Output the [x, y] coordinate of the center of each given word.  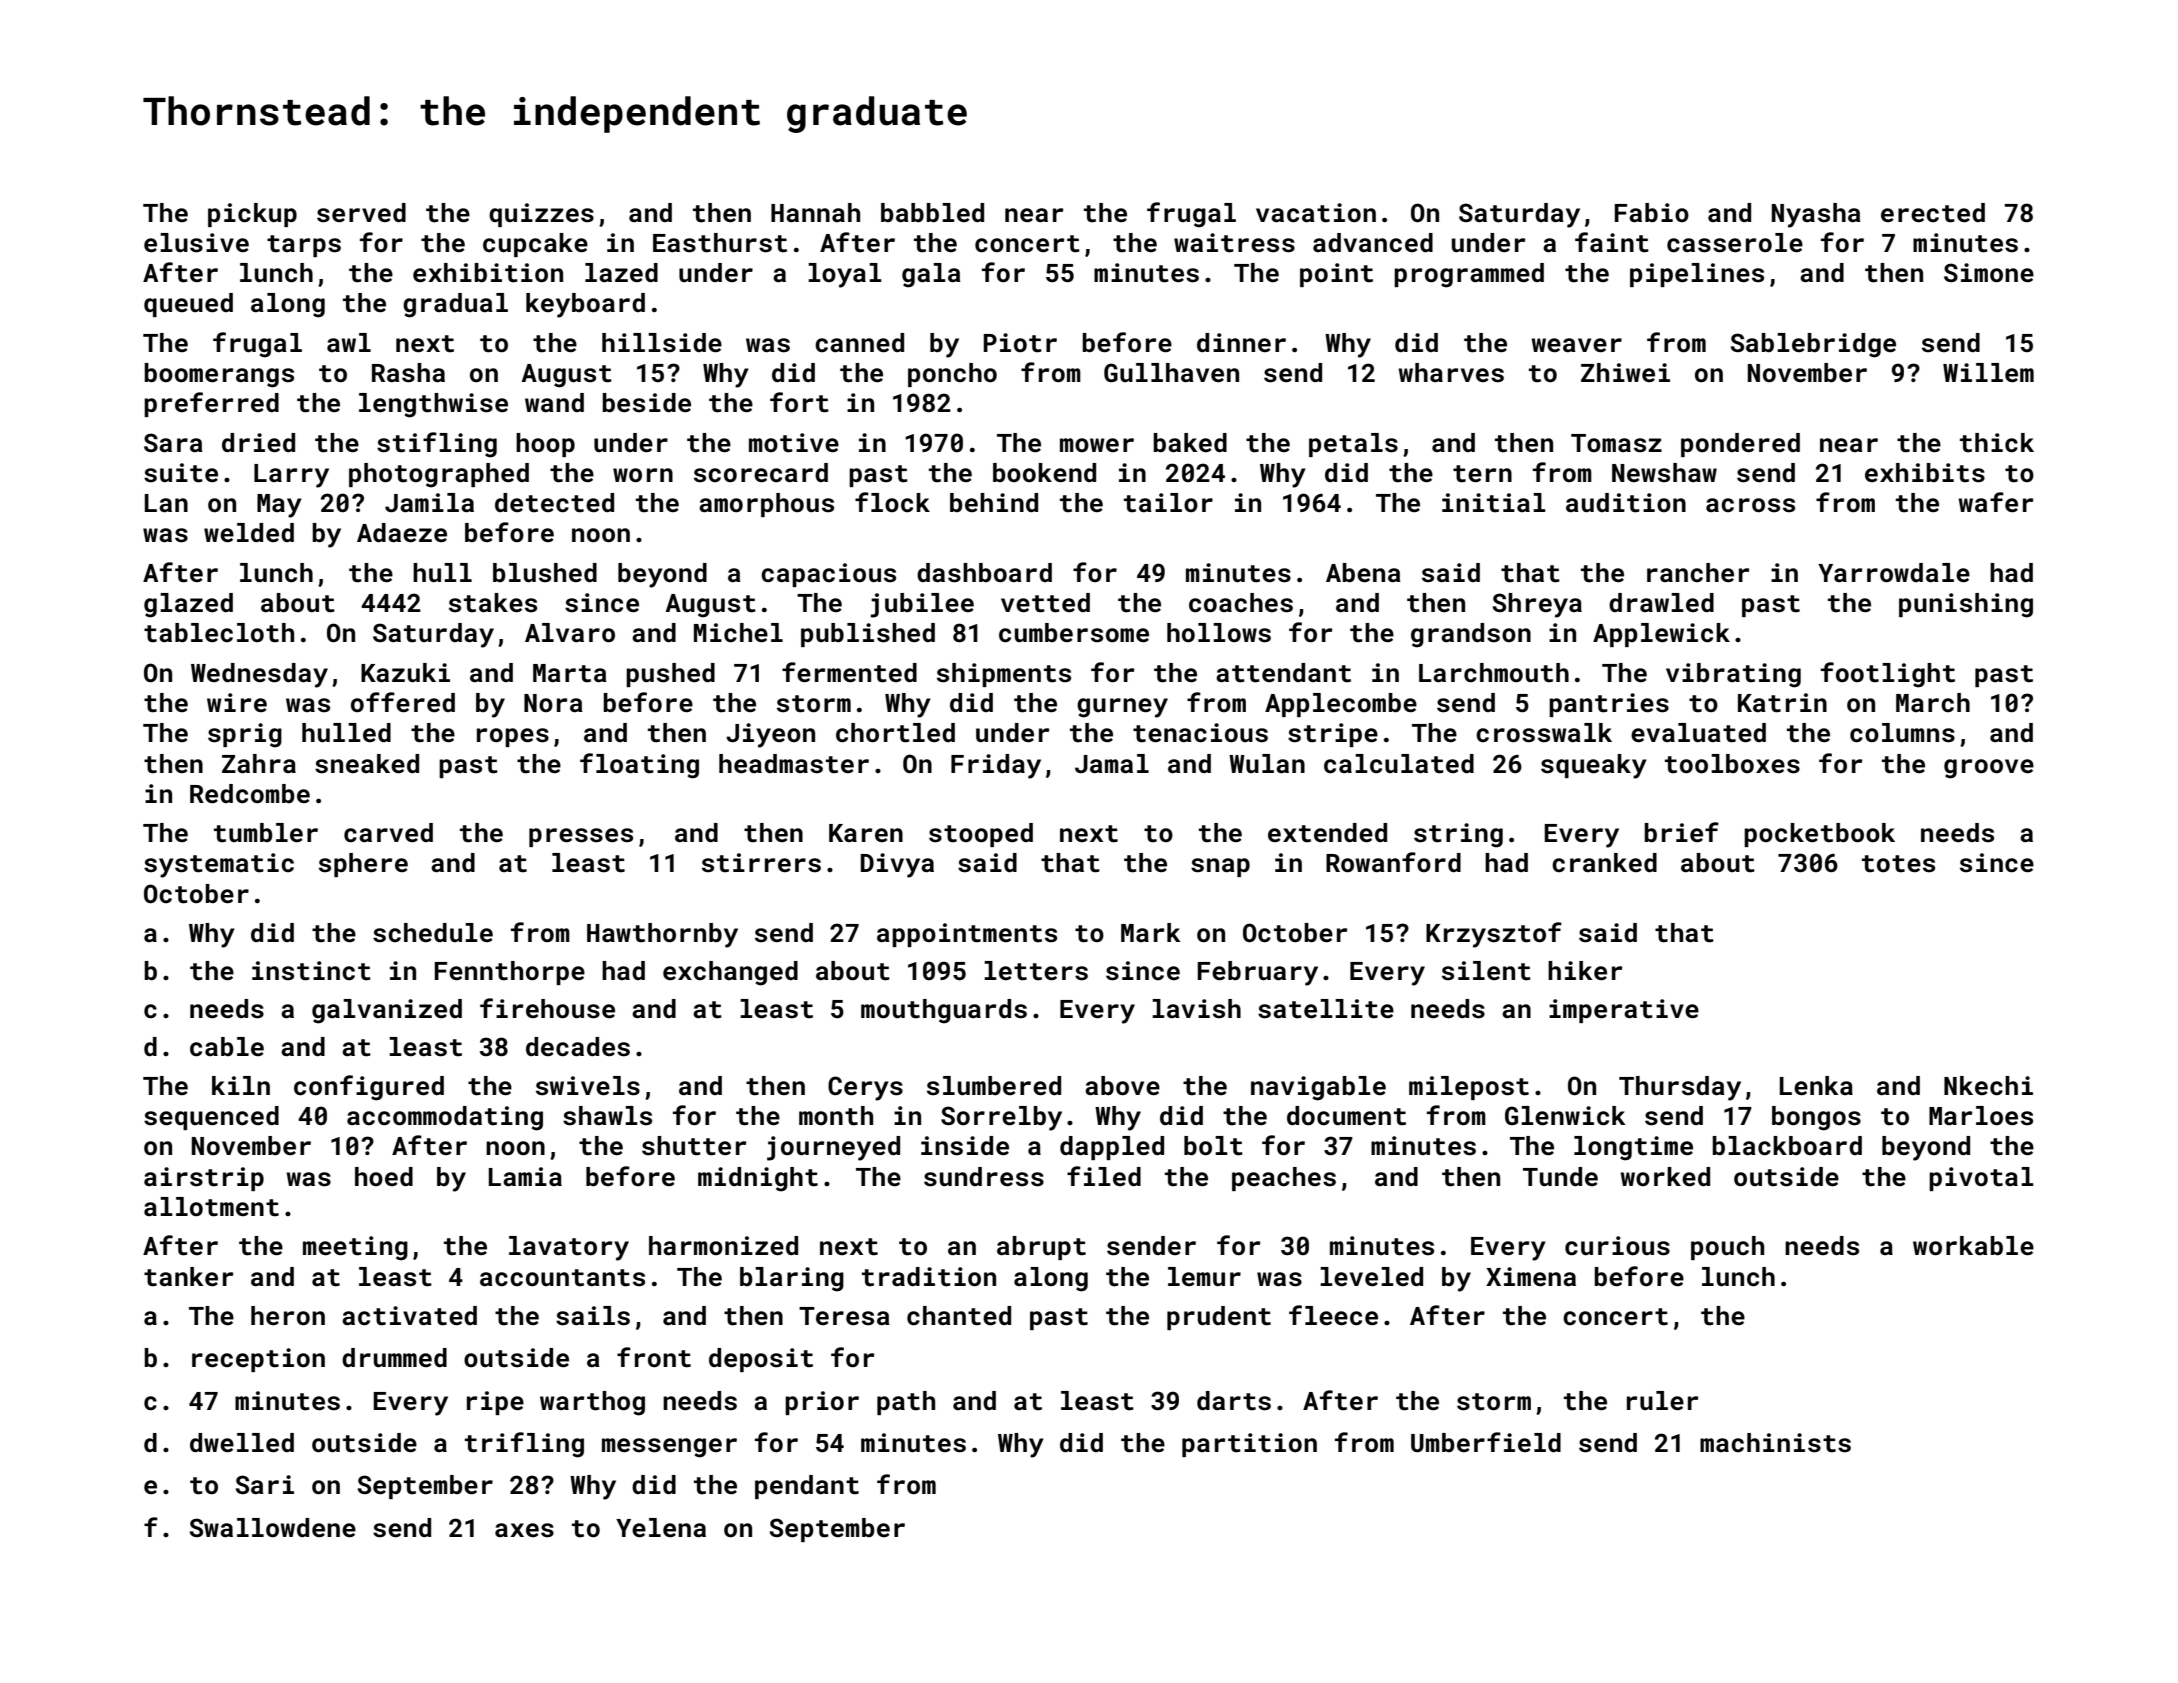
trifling [524, 1445]
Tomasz [1616, 443]
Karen [866, 833]
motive [794, 443]
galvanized [387, 1011]
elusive [196, 243]
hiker [1585, 971]
